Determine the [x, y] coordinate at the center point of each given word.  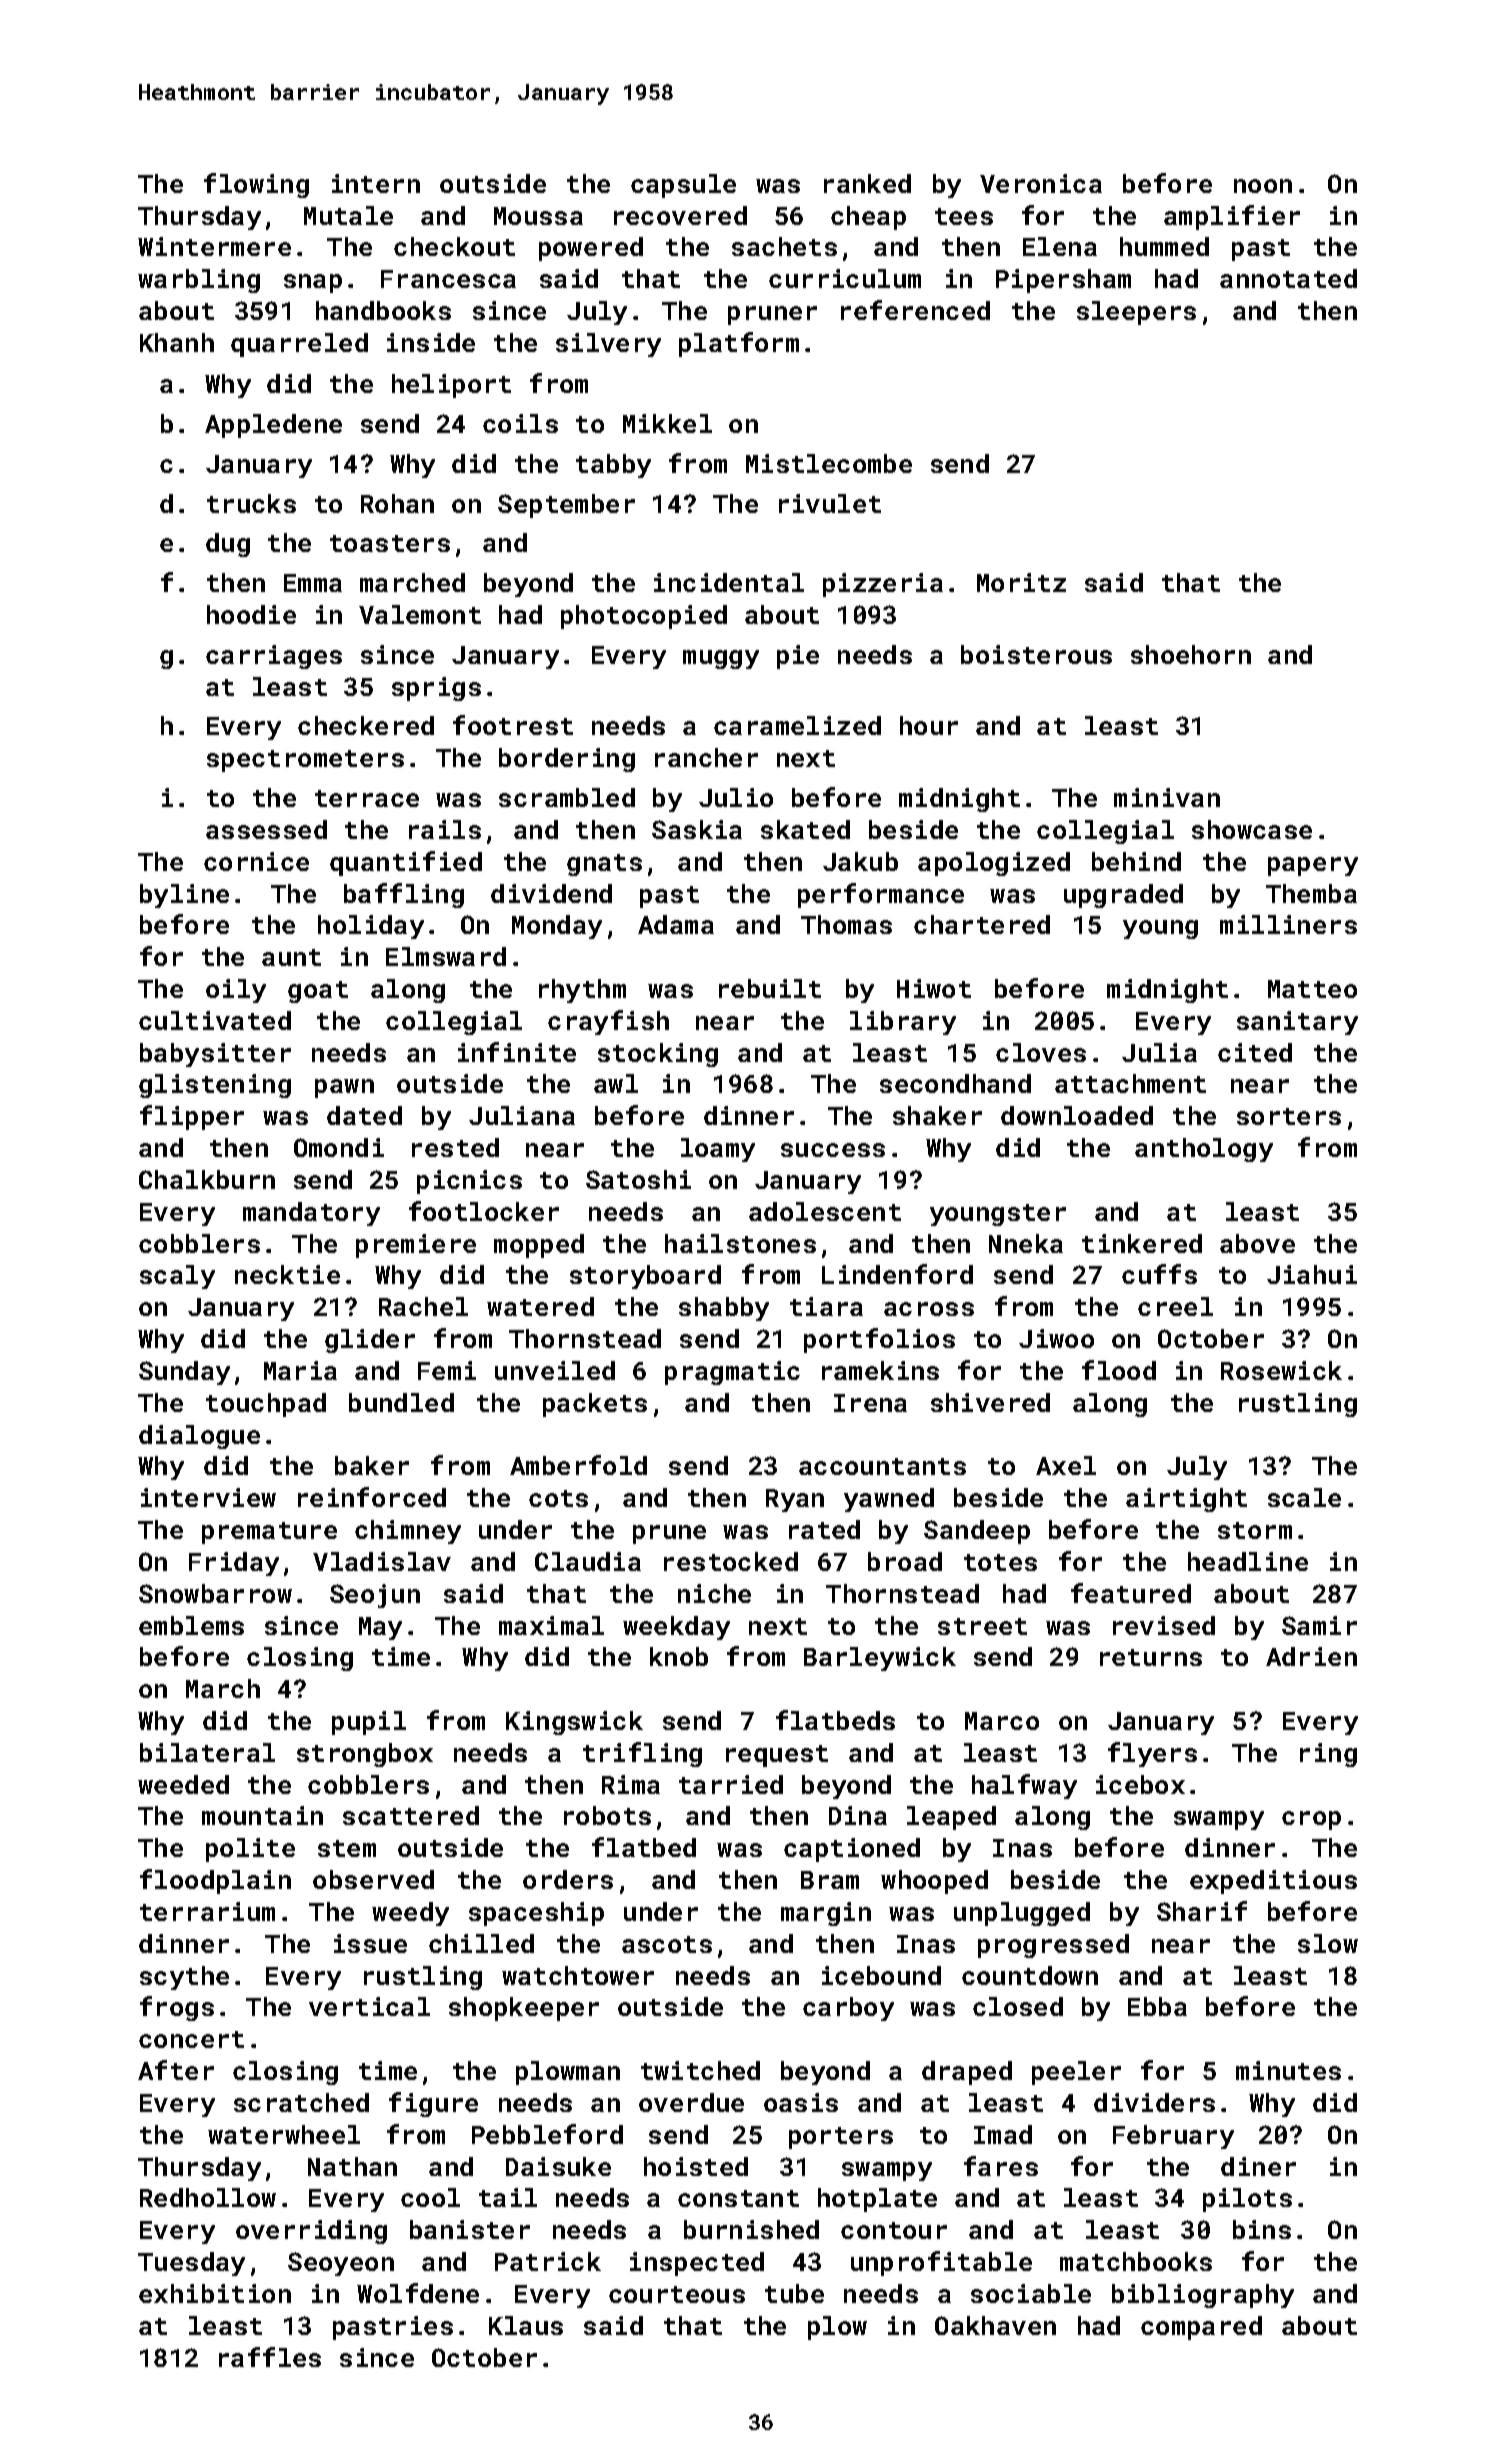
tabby [613, 466]
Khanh [177, 342]
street [982, 1626]
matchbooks [1136, 2261]
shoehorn [1191, 654]
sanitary [1297, 1023]
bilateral [207, 1752]
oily [236, 991]
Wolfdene [418, 2293]
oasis [801, 2102]
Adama [676, 924]
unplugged [1022, 1914]
